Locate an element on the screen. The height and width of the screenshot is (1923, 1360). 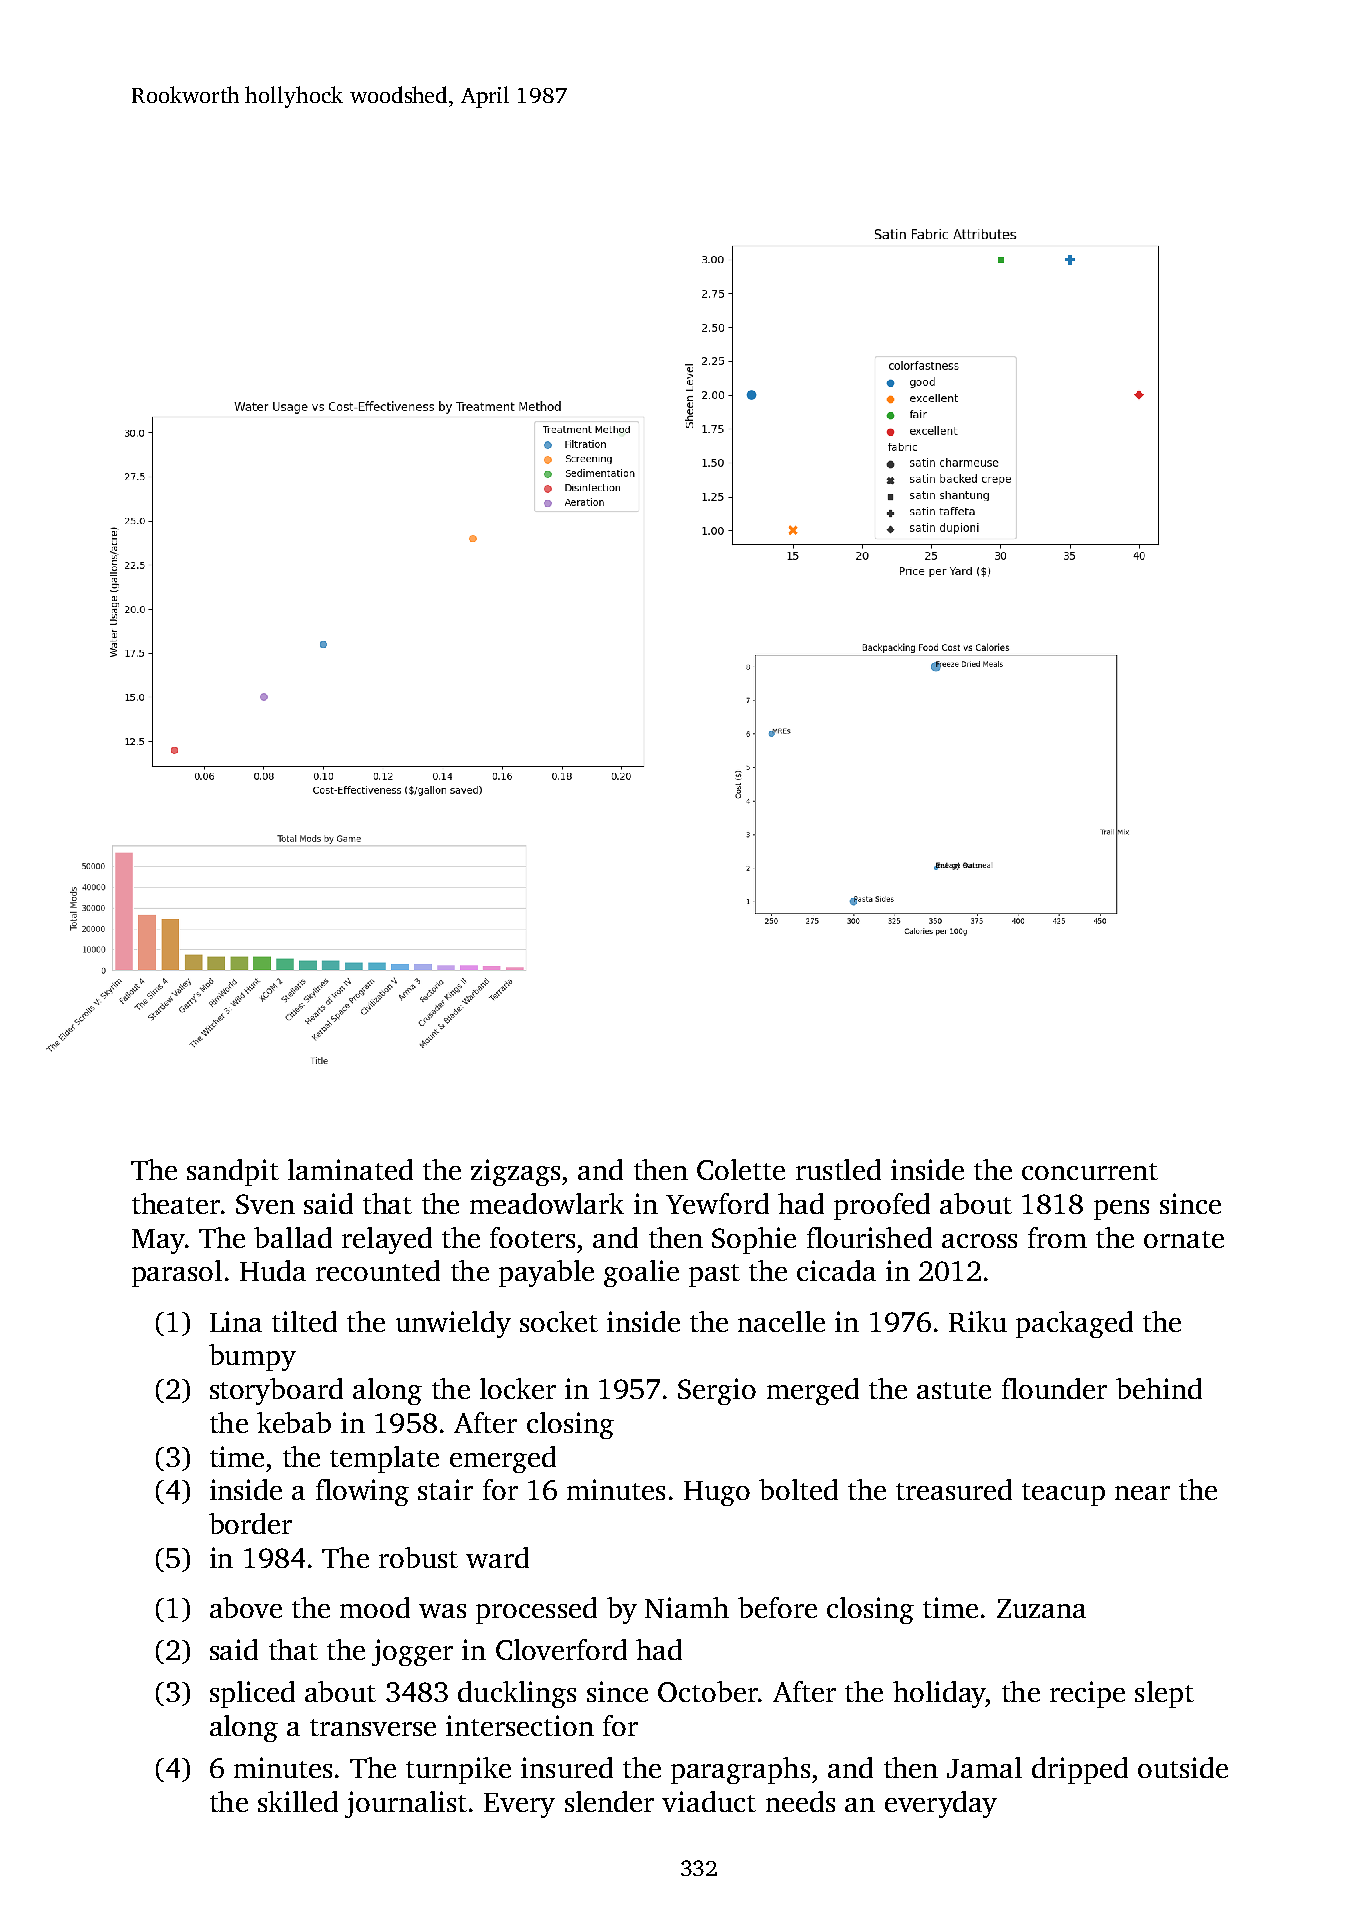
Yewford is located at coordinates (717, 1203).
